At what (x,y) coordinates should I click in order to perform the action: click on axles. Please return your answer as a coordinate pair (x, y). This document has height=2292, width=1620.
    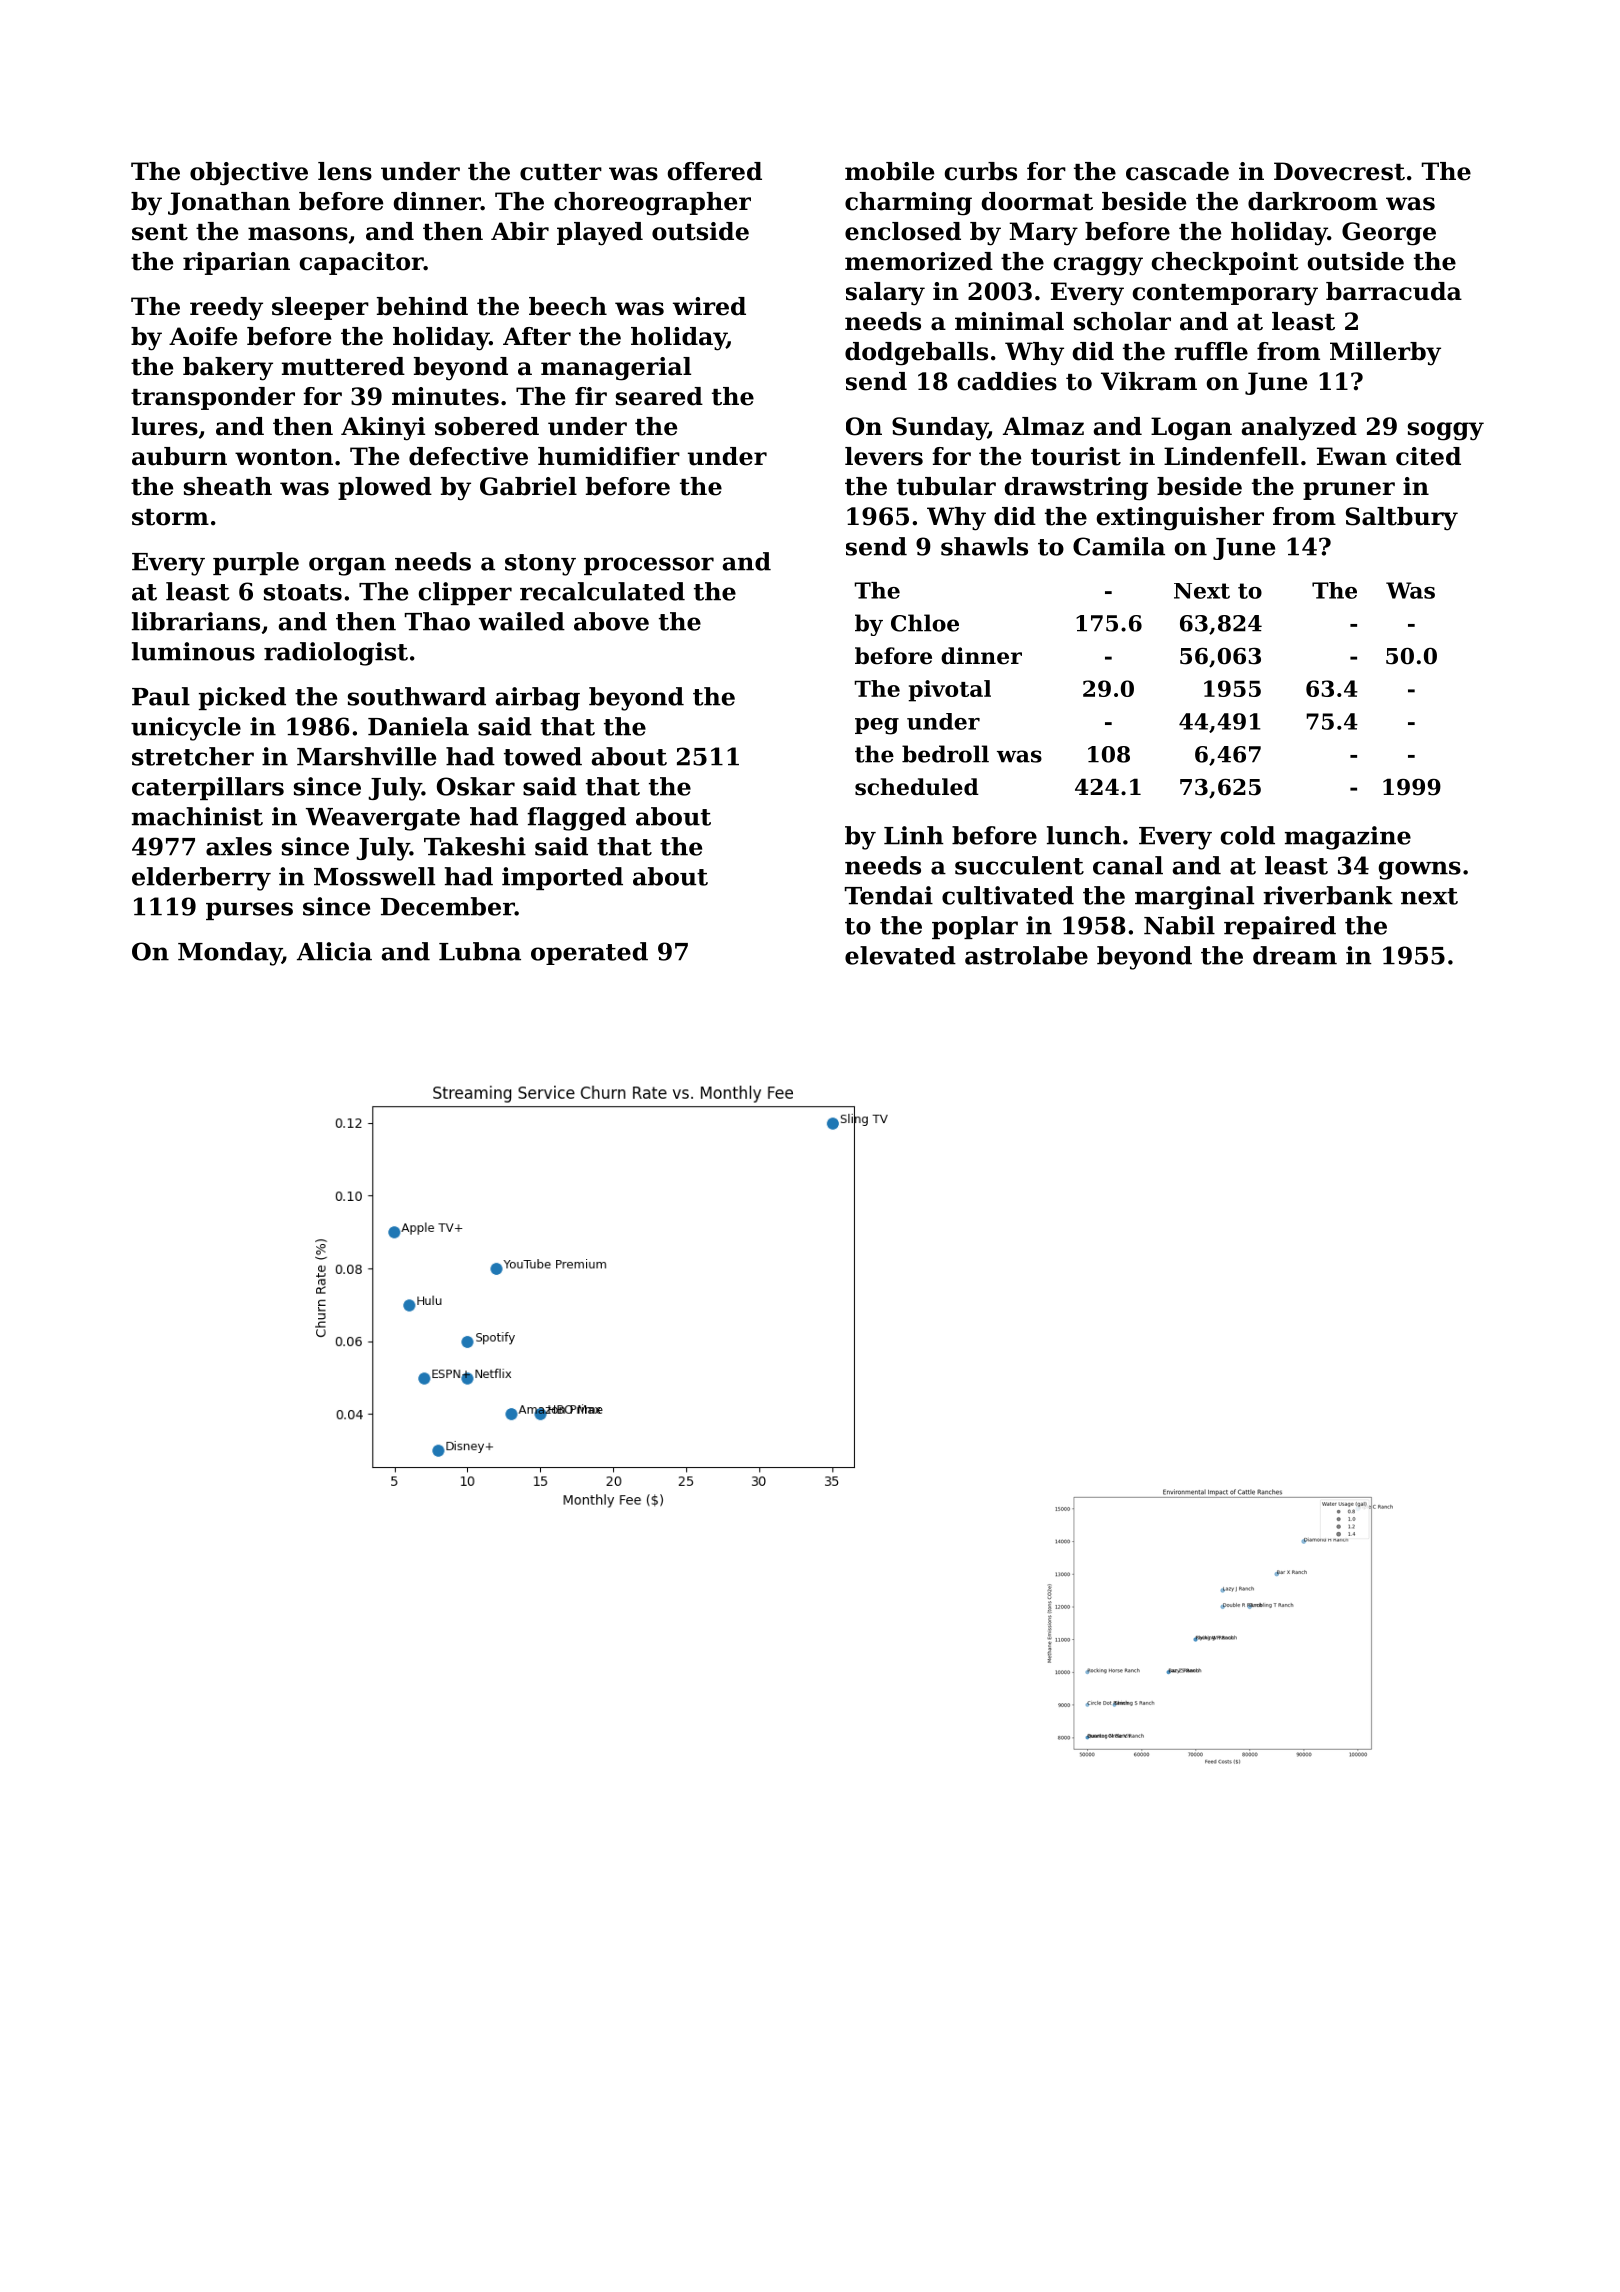
    Looking at the image, I should click on (239, 846).
